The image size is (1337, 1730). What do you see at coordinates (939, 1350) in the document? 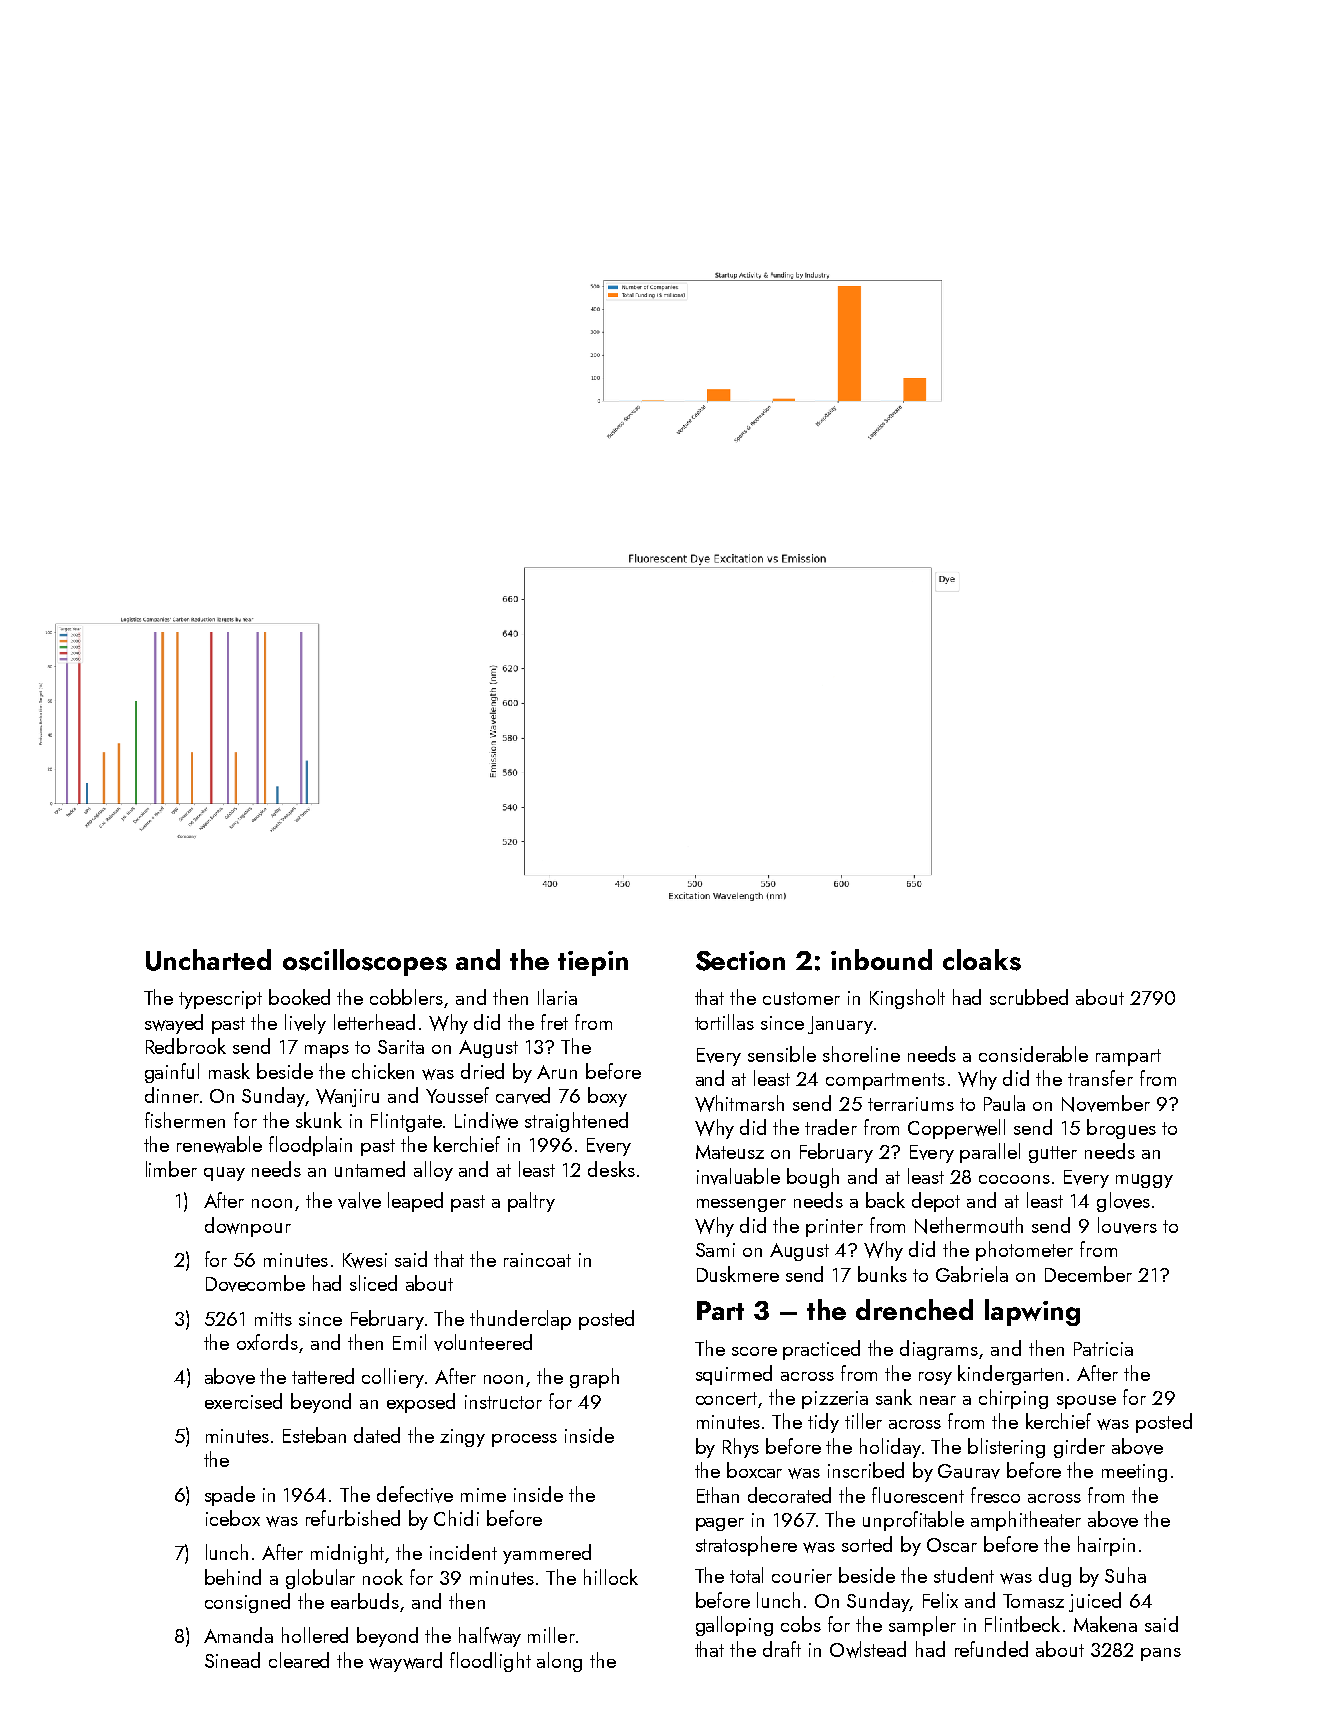
I see `diagrams` at bounding box center [939, 1350].
